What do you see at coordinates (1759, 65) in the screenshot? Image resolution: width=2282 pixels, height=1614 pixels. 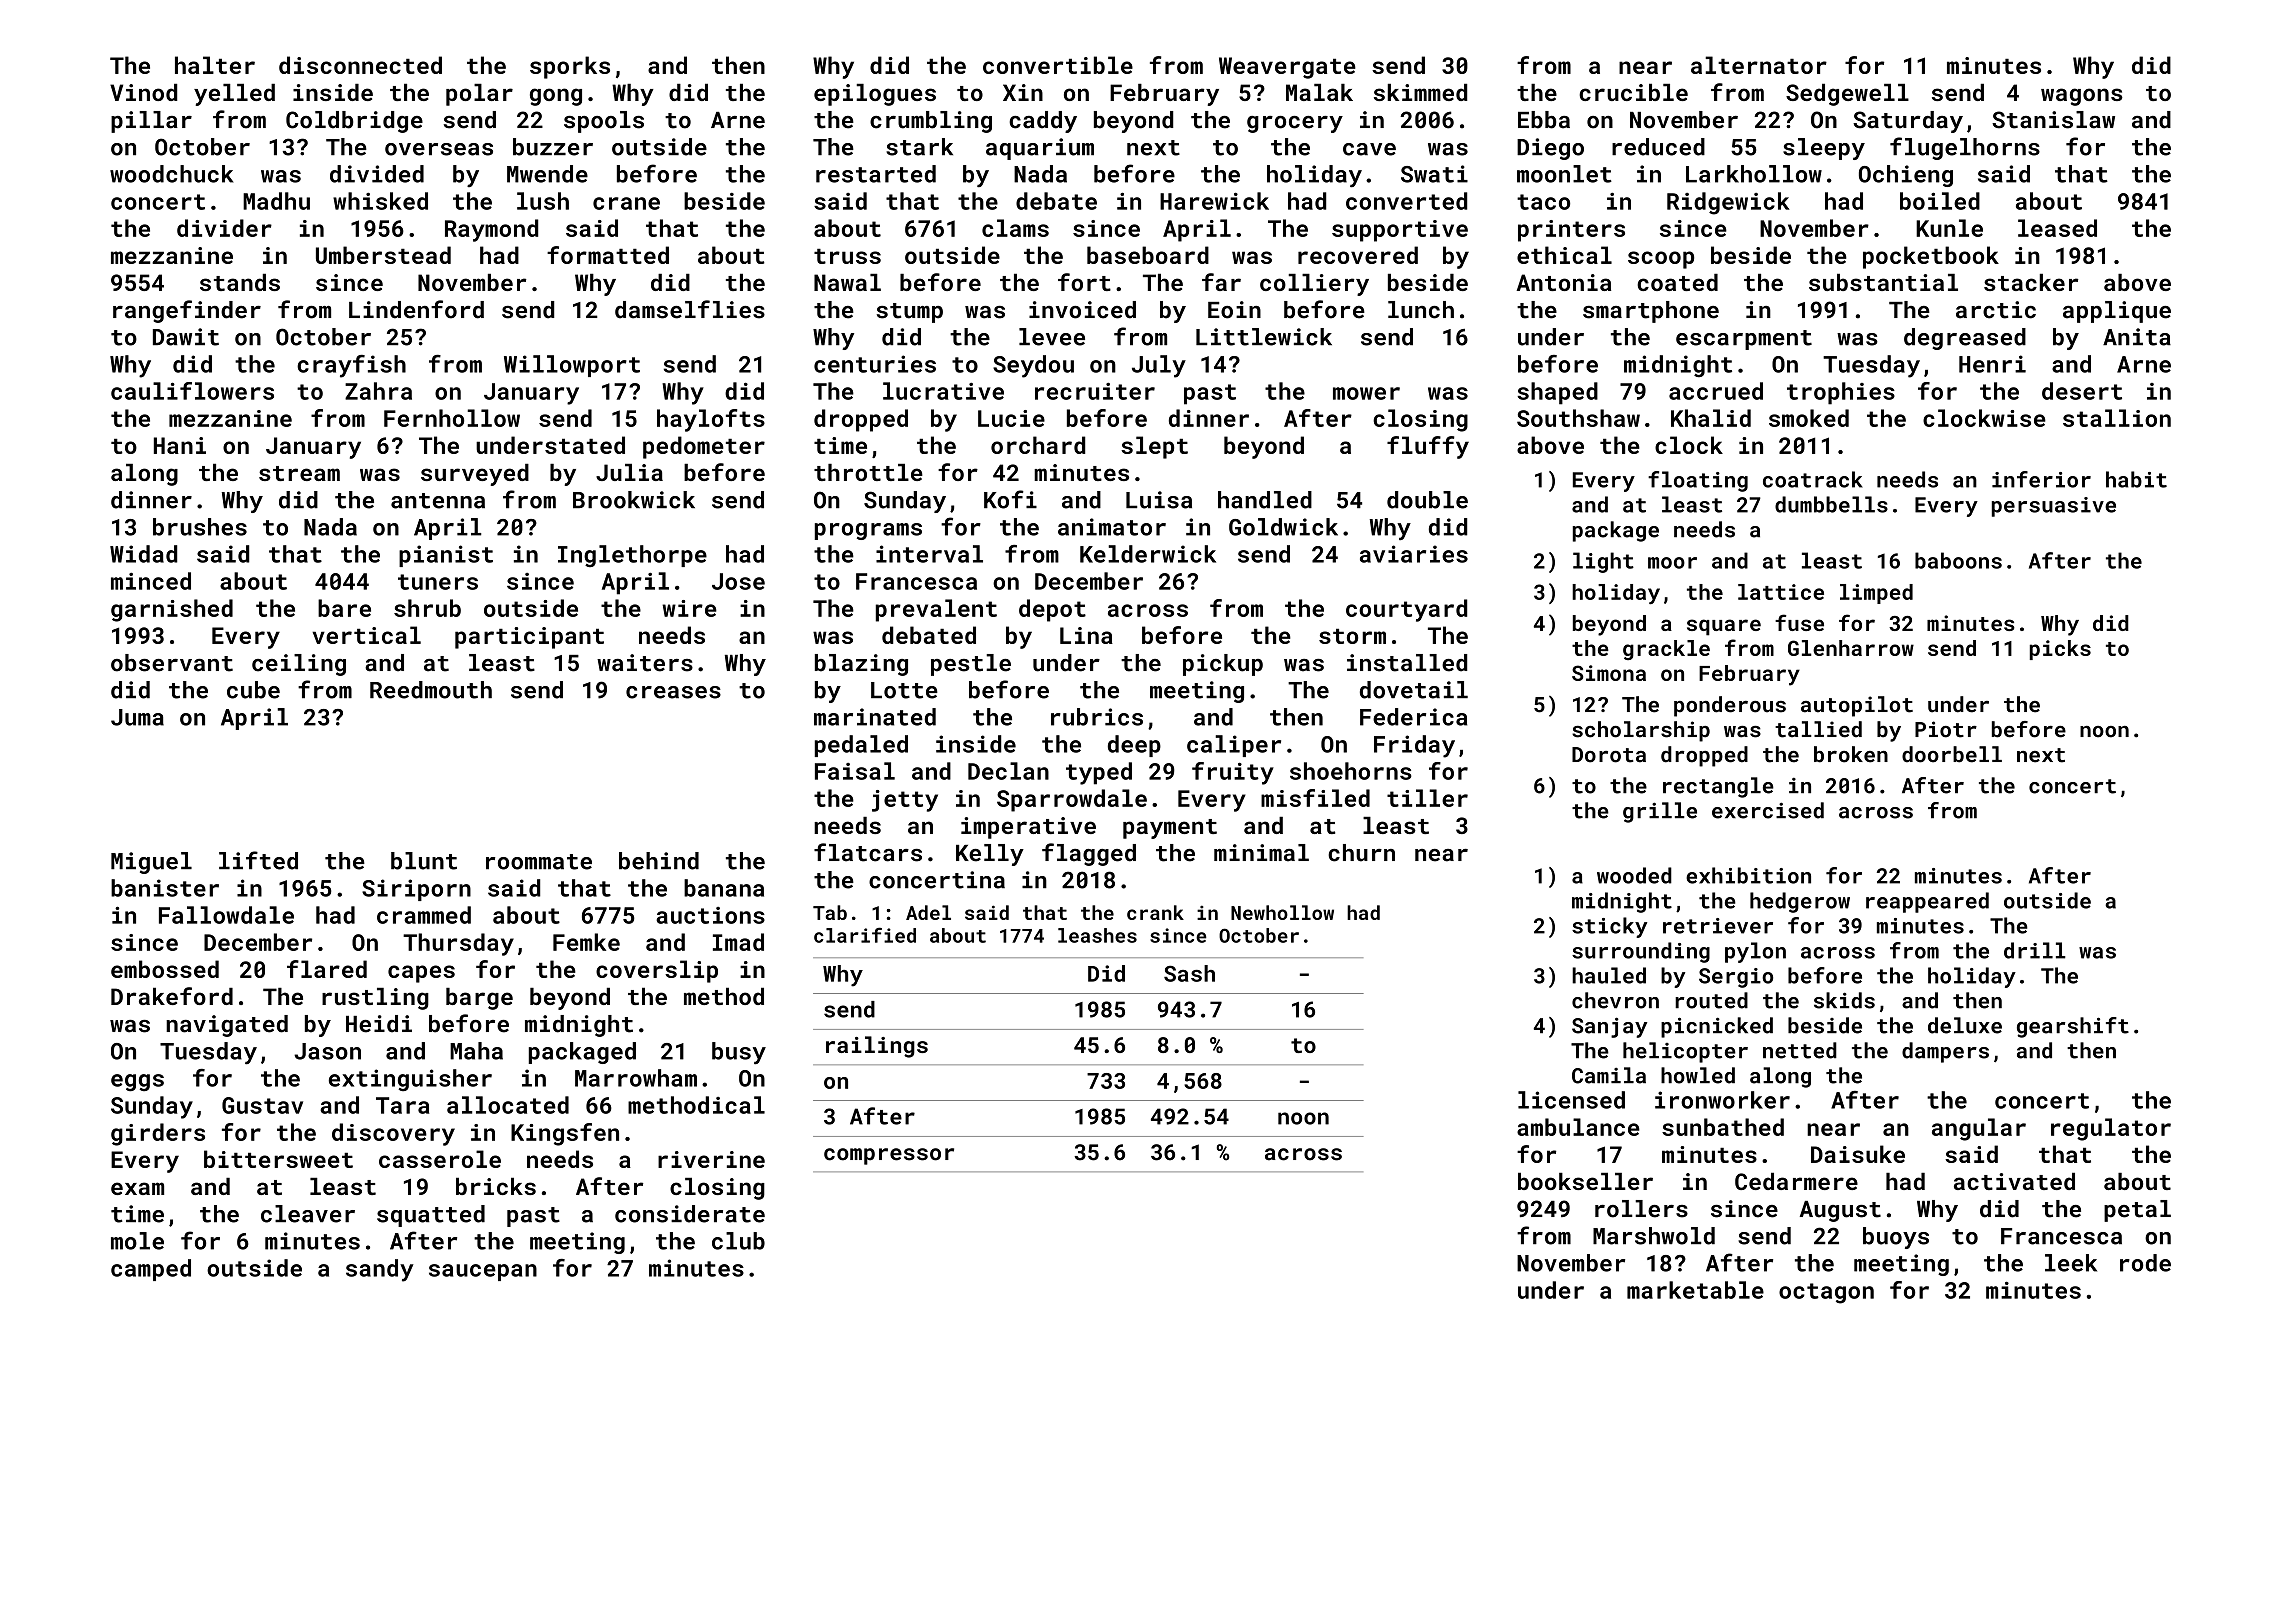 I see `alternator` at bounding box center [1759, 65].
